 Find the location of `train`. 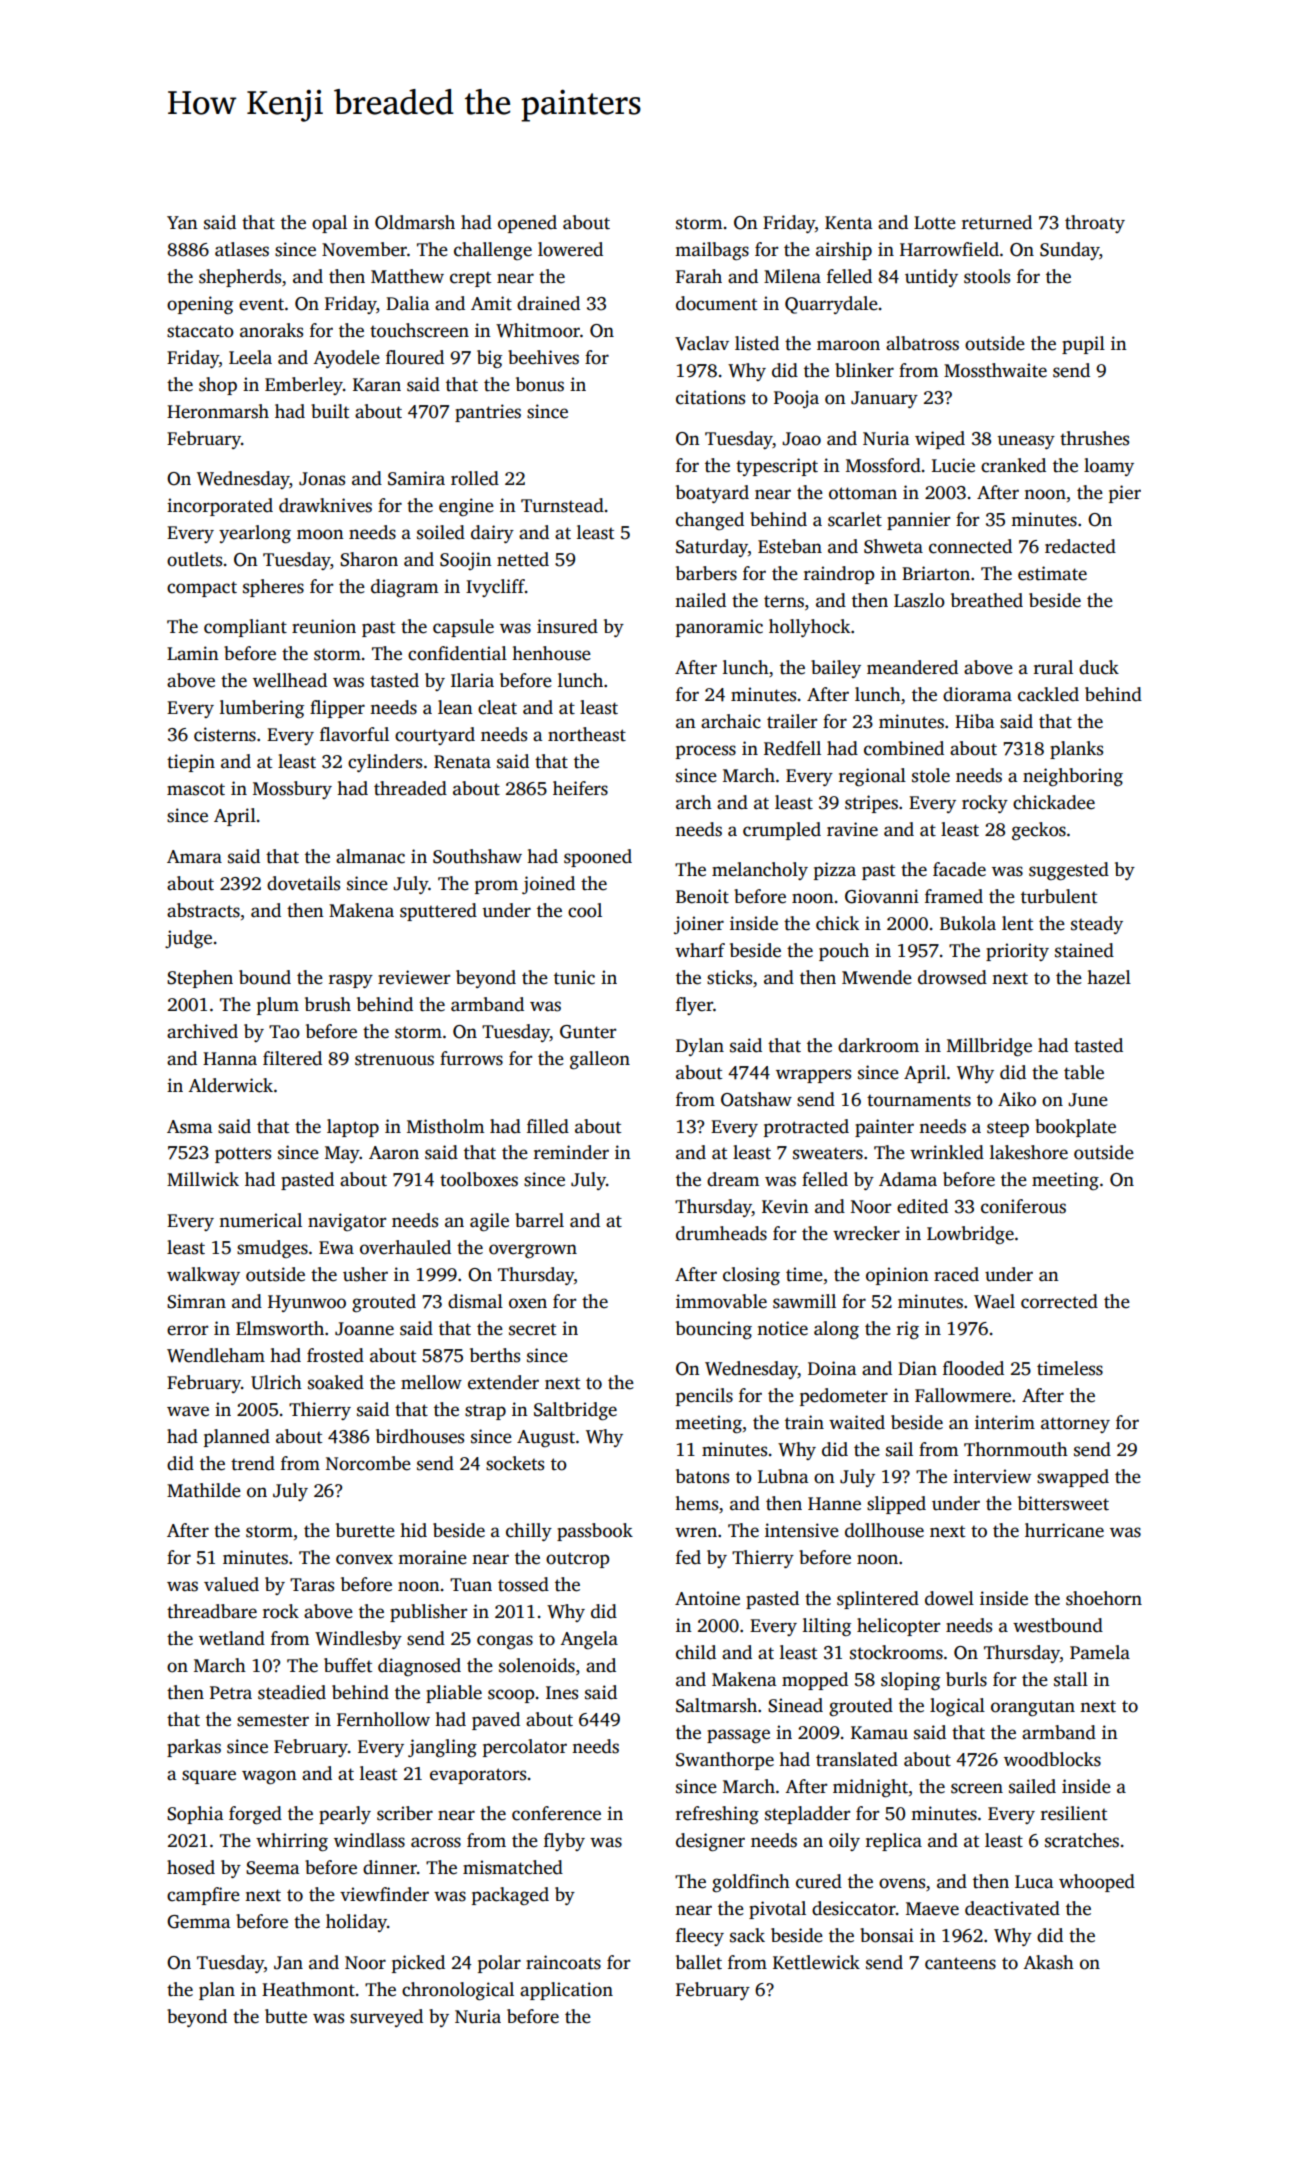

train is located at coordinates (804, 1422).
